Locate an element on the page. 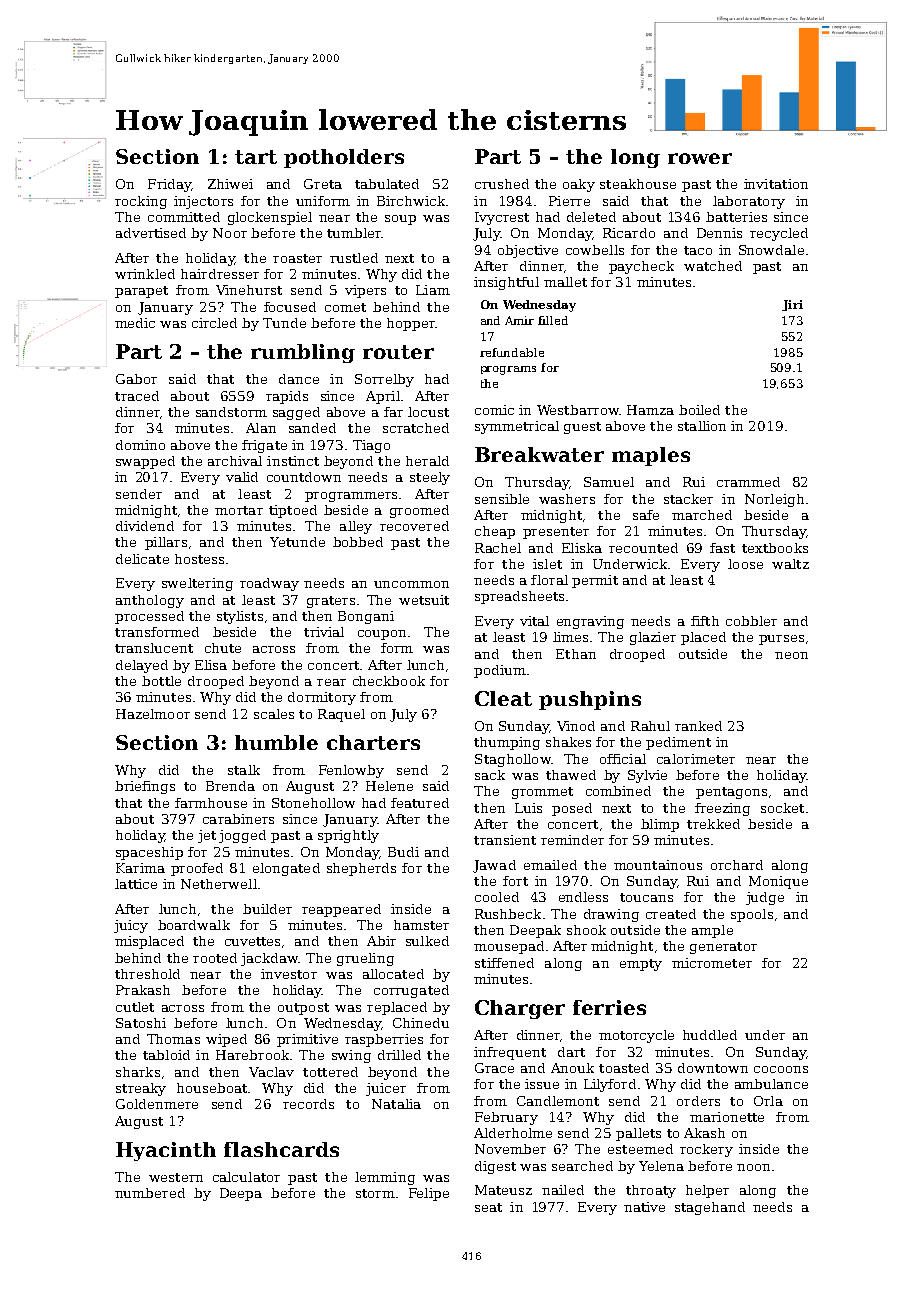 The image size is (924, 1308). boardwalk is located at coordinates (194, 925).
